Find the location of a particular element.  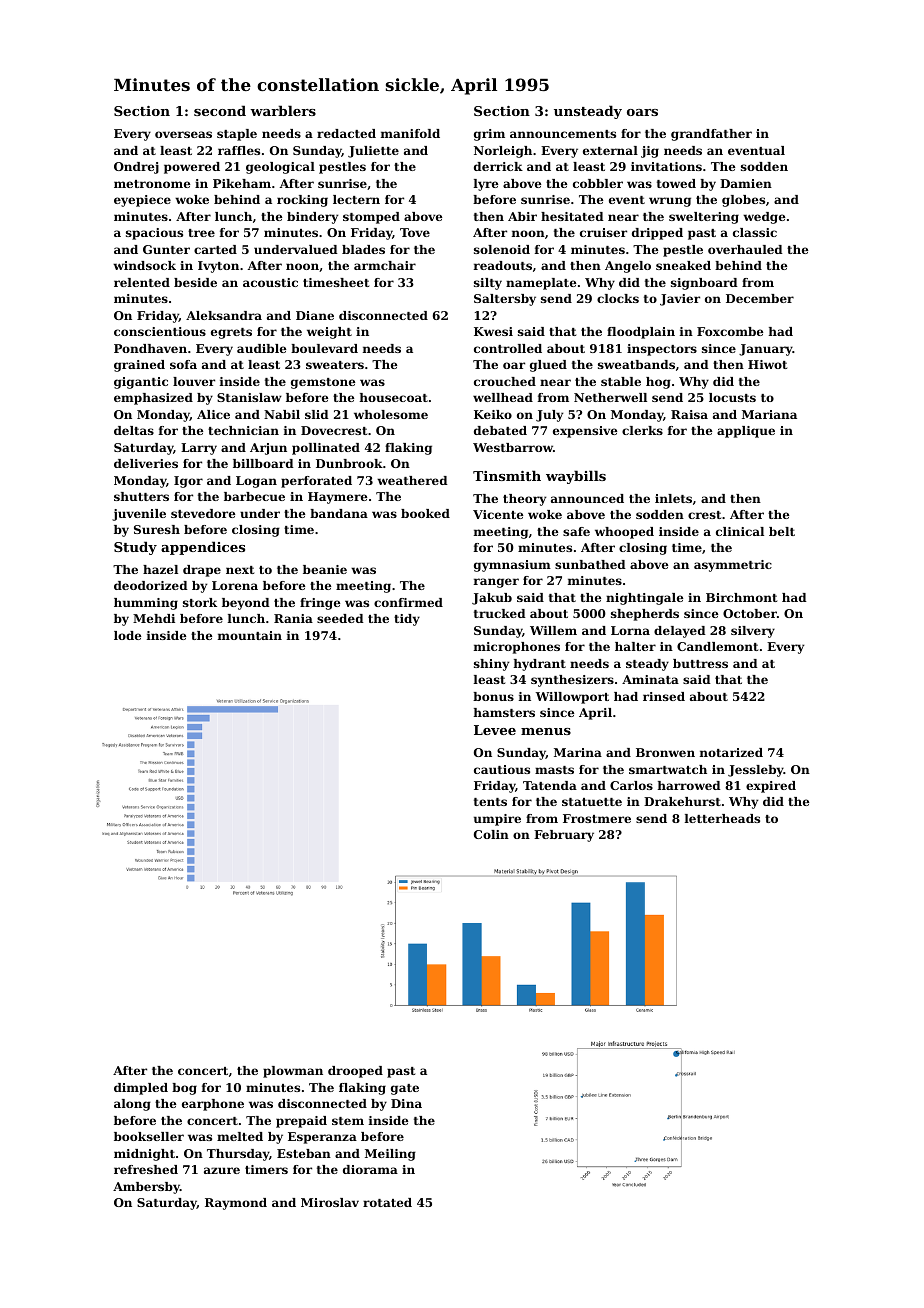

notarized is located at coordinates (731, 752).
